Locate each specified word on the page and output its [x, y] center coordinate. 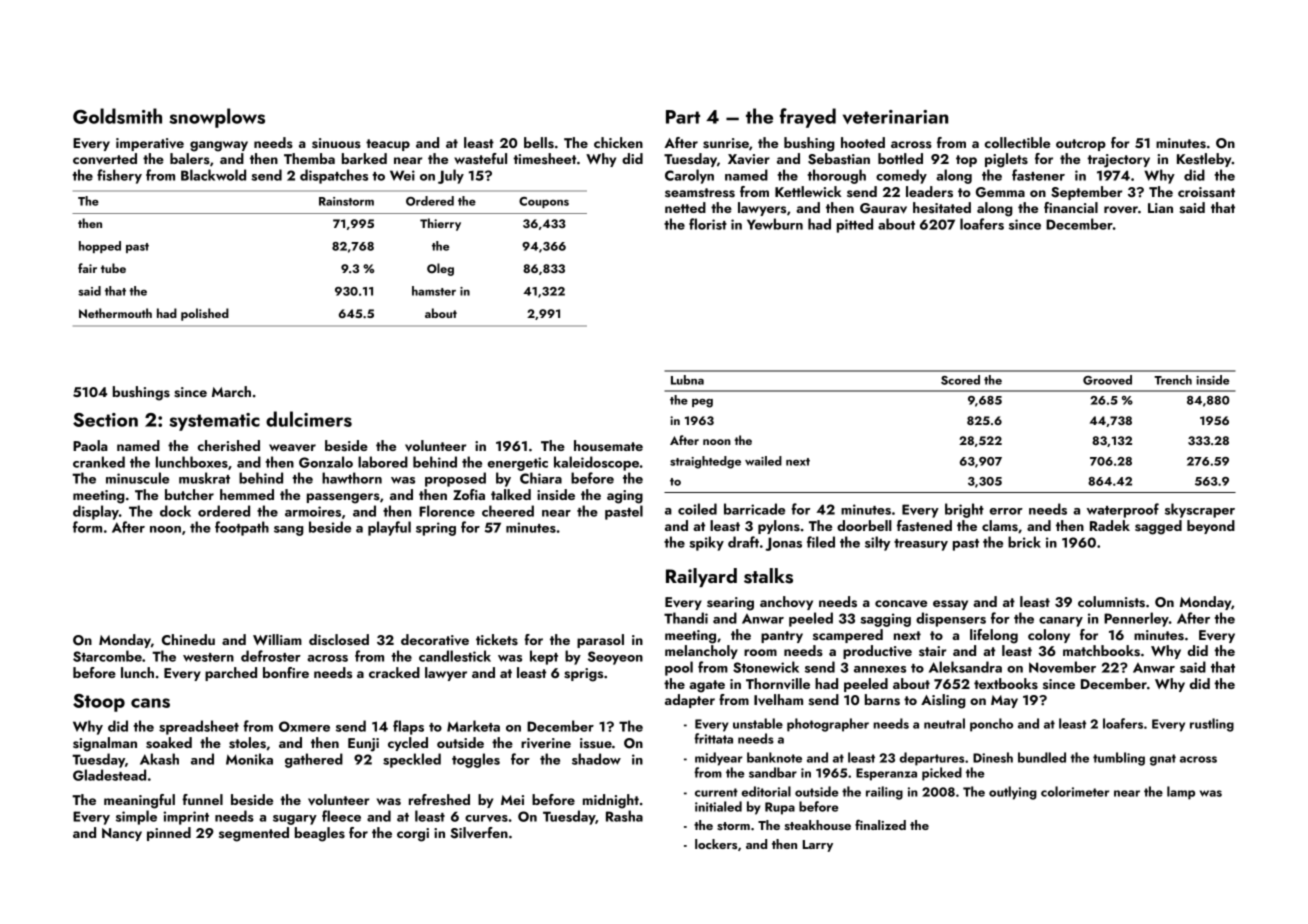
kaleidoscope [596, 463]
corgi [413, 835]
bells [539, 143]
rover [1121, 209]
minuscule [137, 478]
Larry [818, 846]
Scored [960, 380]
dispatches [334, 176]
